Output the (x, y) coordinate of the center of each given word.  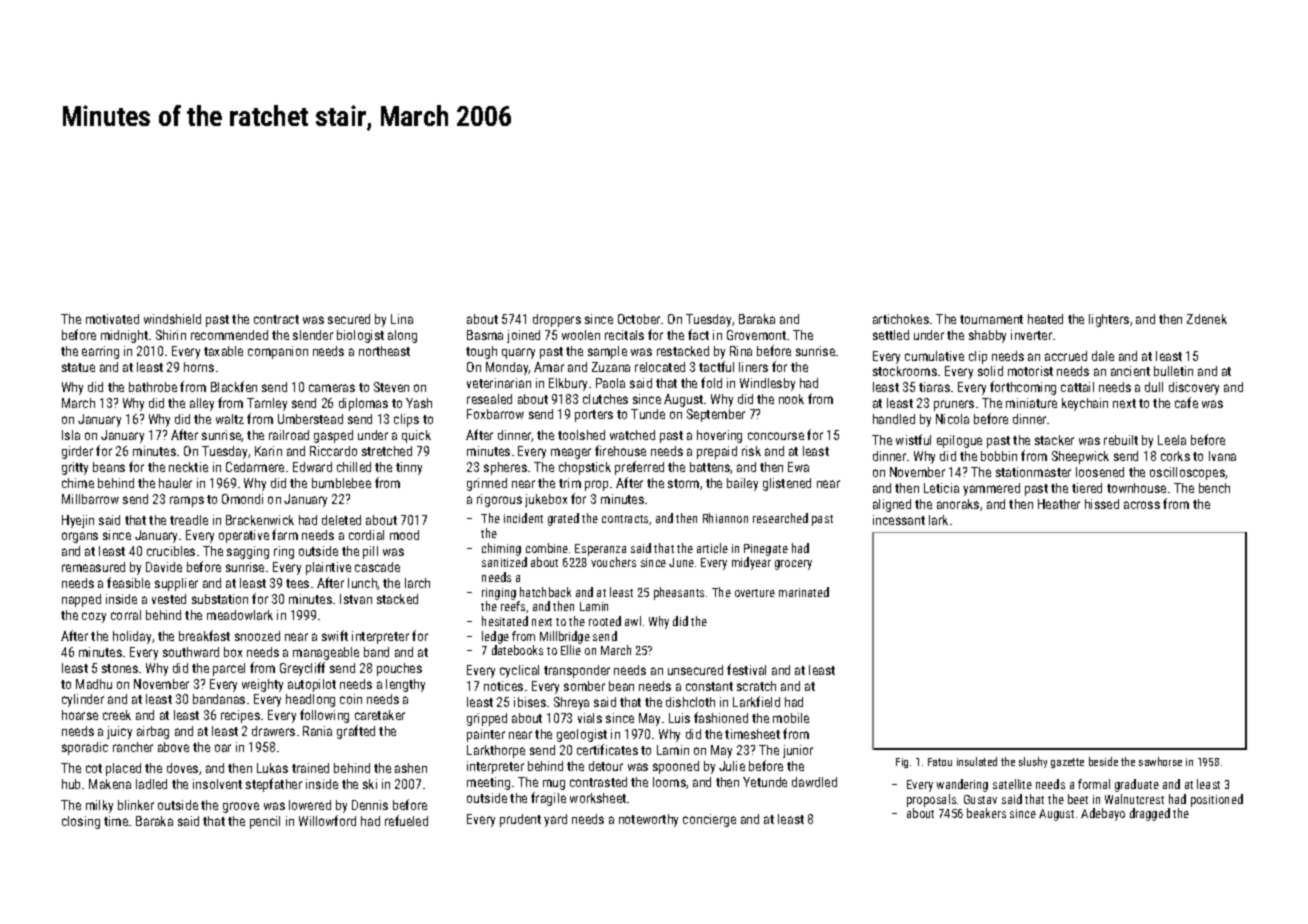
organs (80, 537)
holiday (132, 637)
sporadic (85, 748)
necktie (188, 467)
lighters (1109, 320)
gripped (487, 719)
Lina (402, 319)
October (639, 319)
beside (1103, 761)
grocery (793, 565)
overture (755, 593)
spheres (505, 468)
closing (81, 822)
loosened (1100, 472)
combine (547, 548)
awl (633, 621)
